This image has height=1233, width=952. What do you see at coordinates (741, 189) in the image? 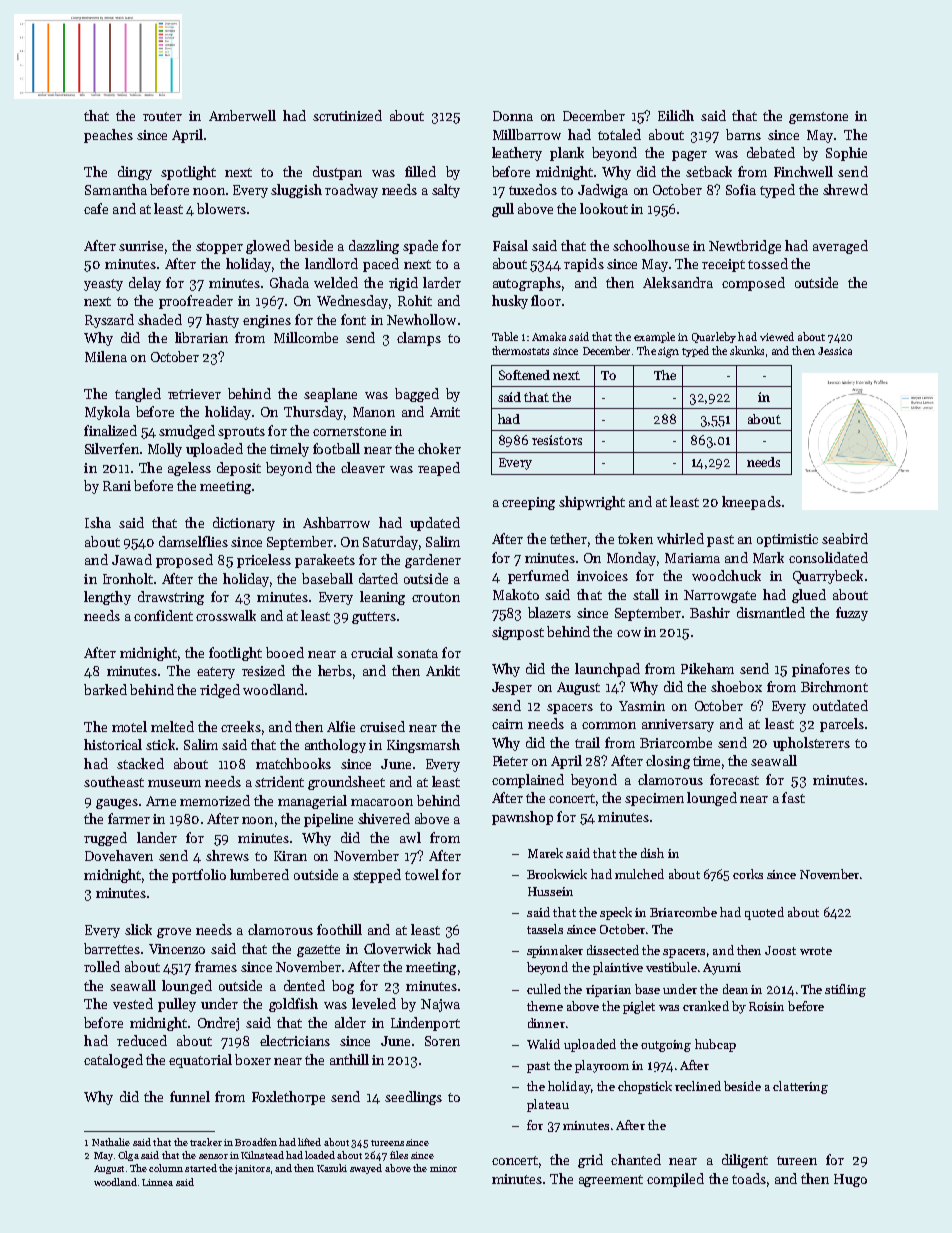
I see `Sofia` at bounding box center [741, 189].
